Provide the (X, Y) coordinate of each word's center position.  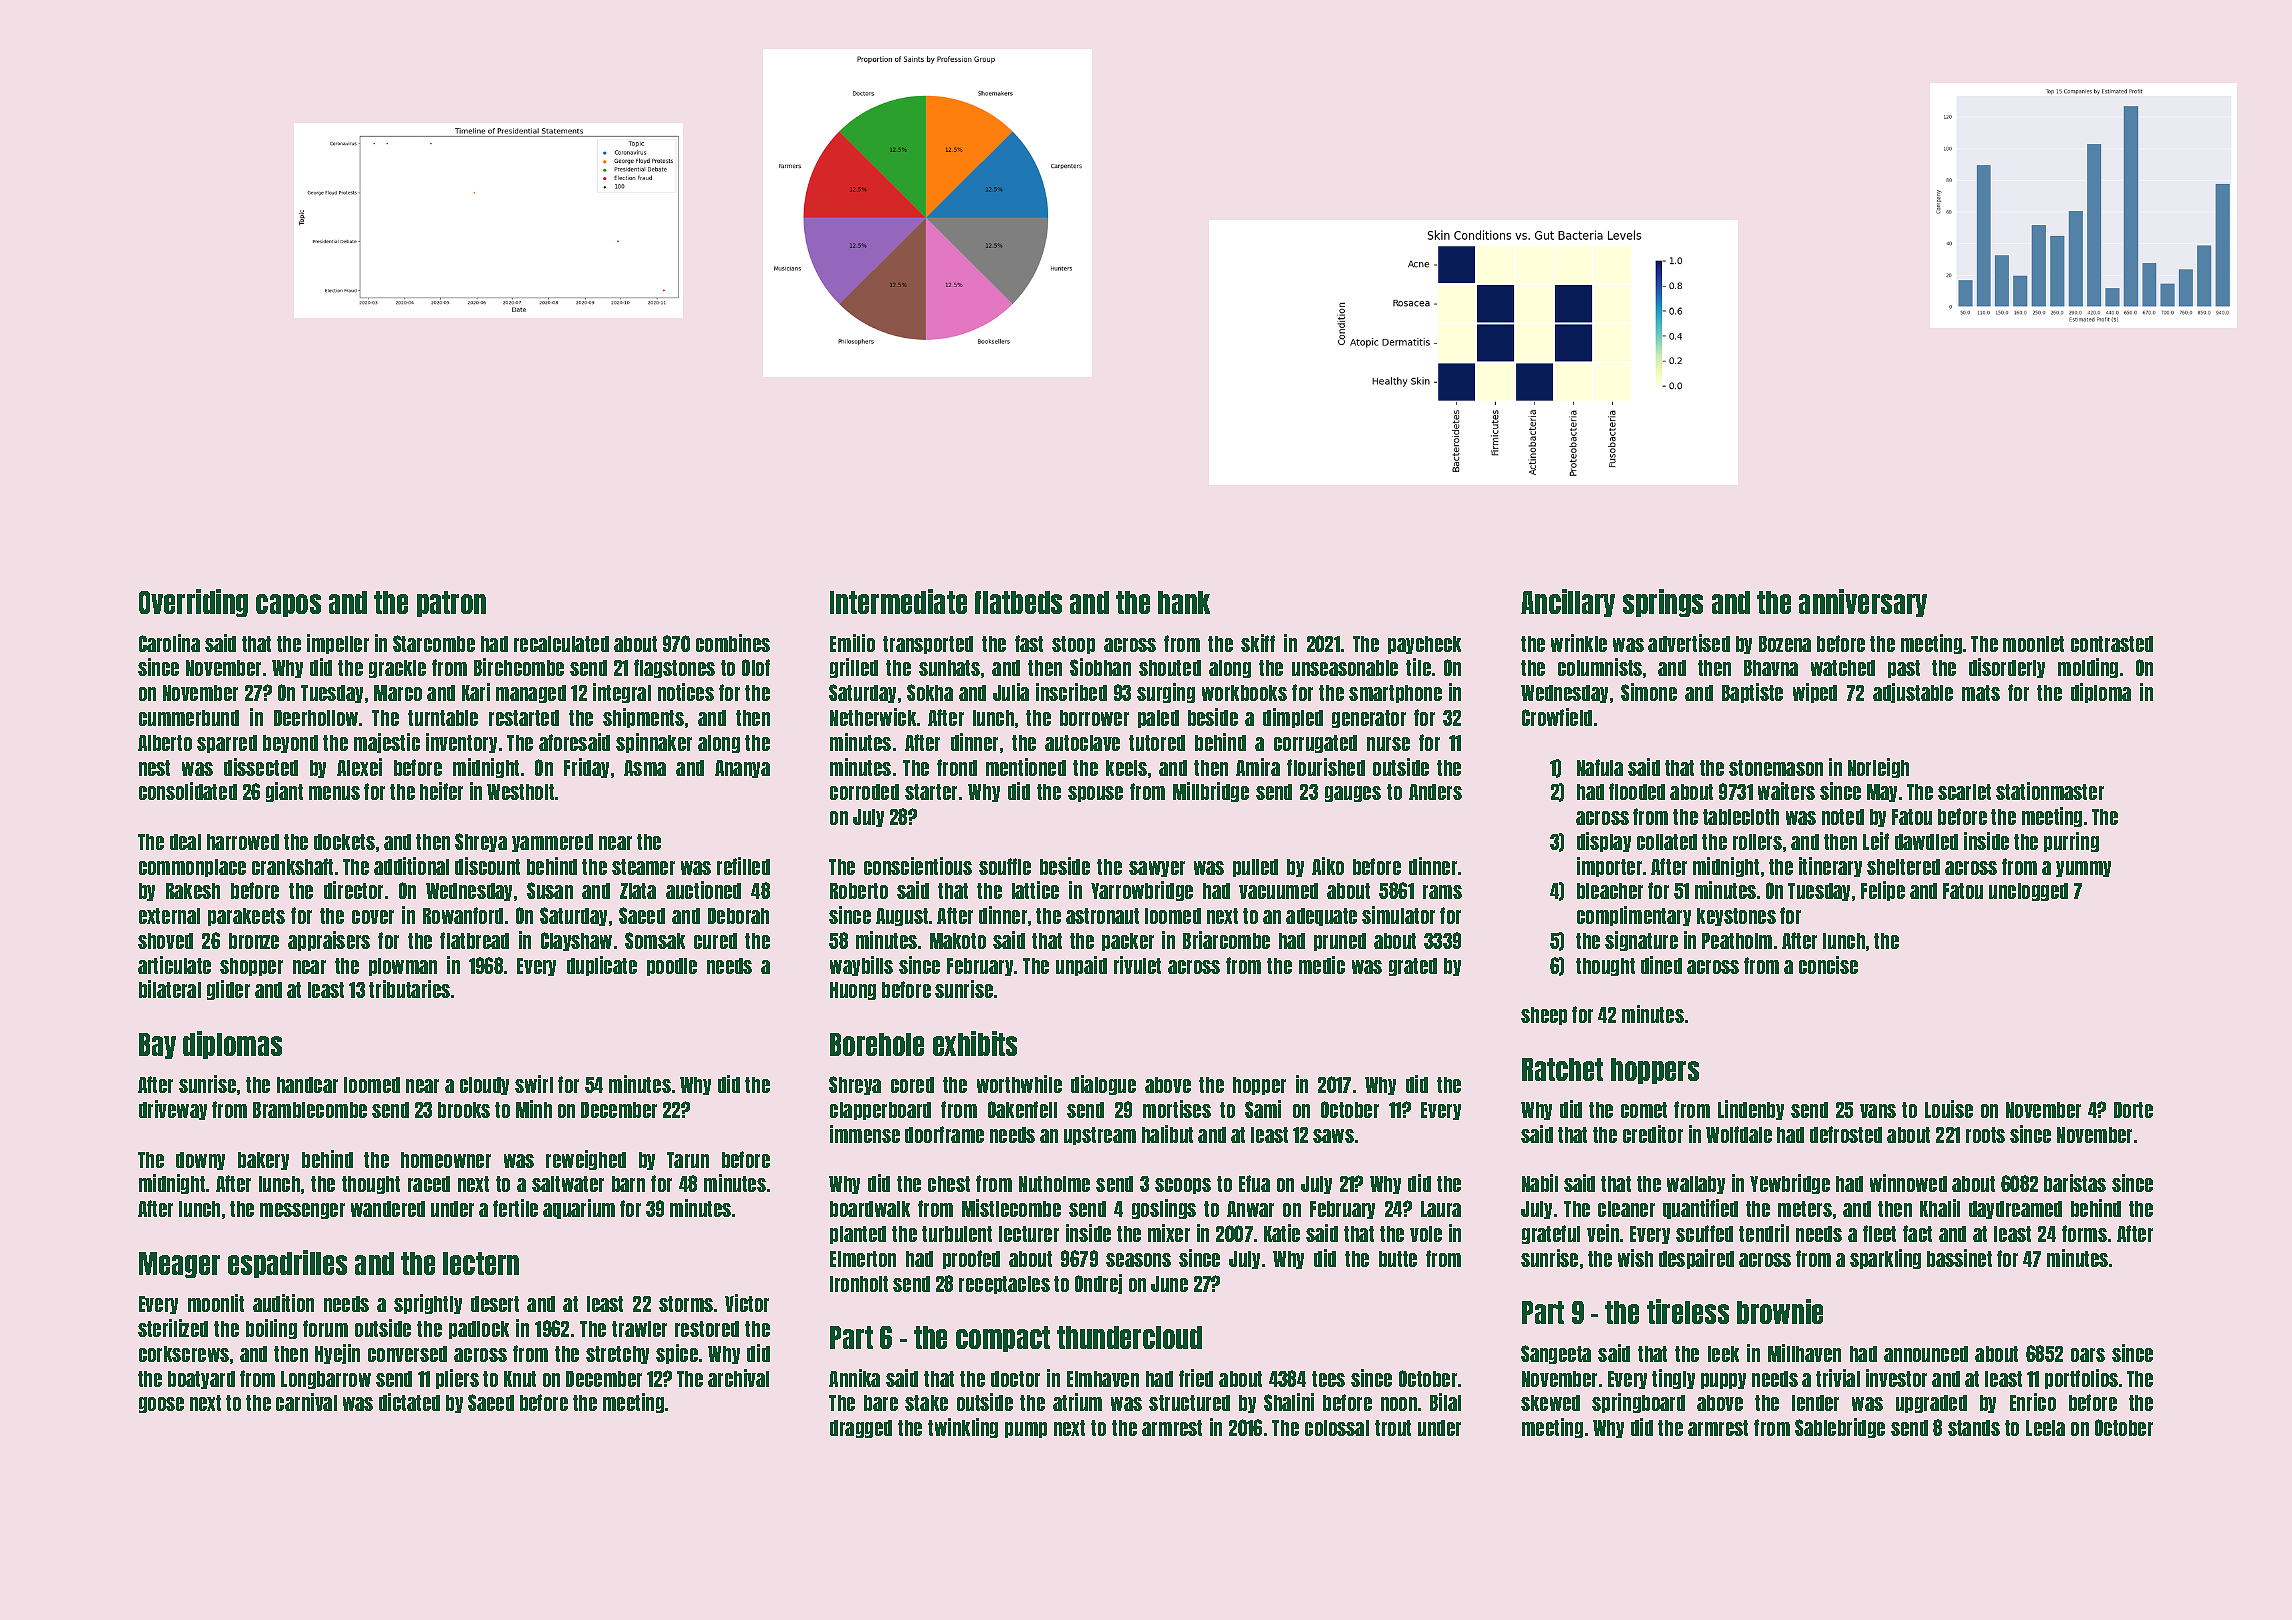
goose (161, 1405)
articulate (174, 965)
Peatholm (1737, 941)
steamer (643, 867)
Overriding (193, 603)
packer (1128, 942)
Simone (1649, 692)
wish (1635, 1258)
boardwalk (870, 1209)
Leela (2045, 1428)
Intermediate (898, 601)
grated (1413, 967)
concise (1828, 965)
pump (1026, 1430)
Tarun (688, 1160)
